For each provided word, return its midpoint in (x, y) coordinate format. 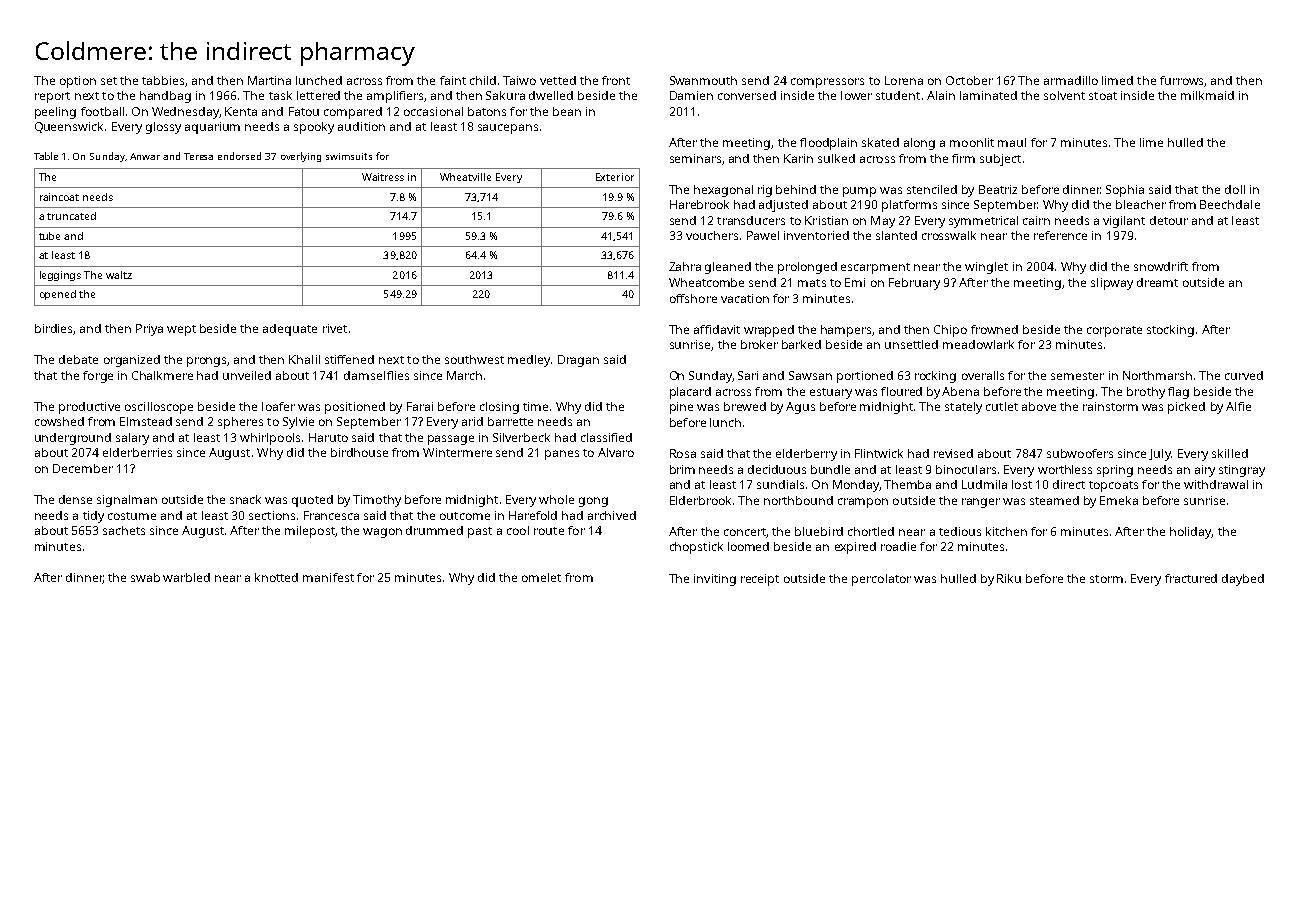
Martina (269, 80)
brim (682, 469)
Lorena (904, 80)
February (914, 284)
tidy (93, 517)
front (616, 80)
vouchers (712, 235)
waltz (119, 275)
